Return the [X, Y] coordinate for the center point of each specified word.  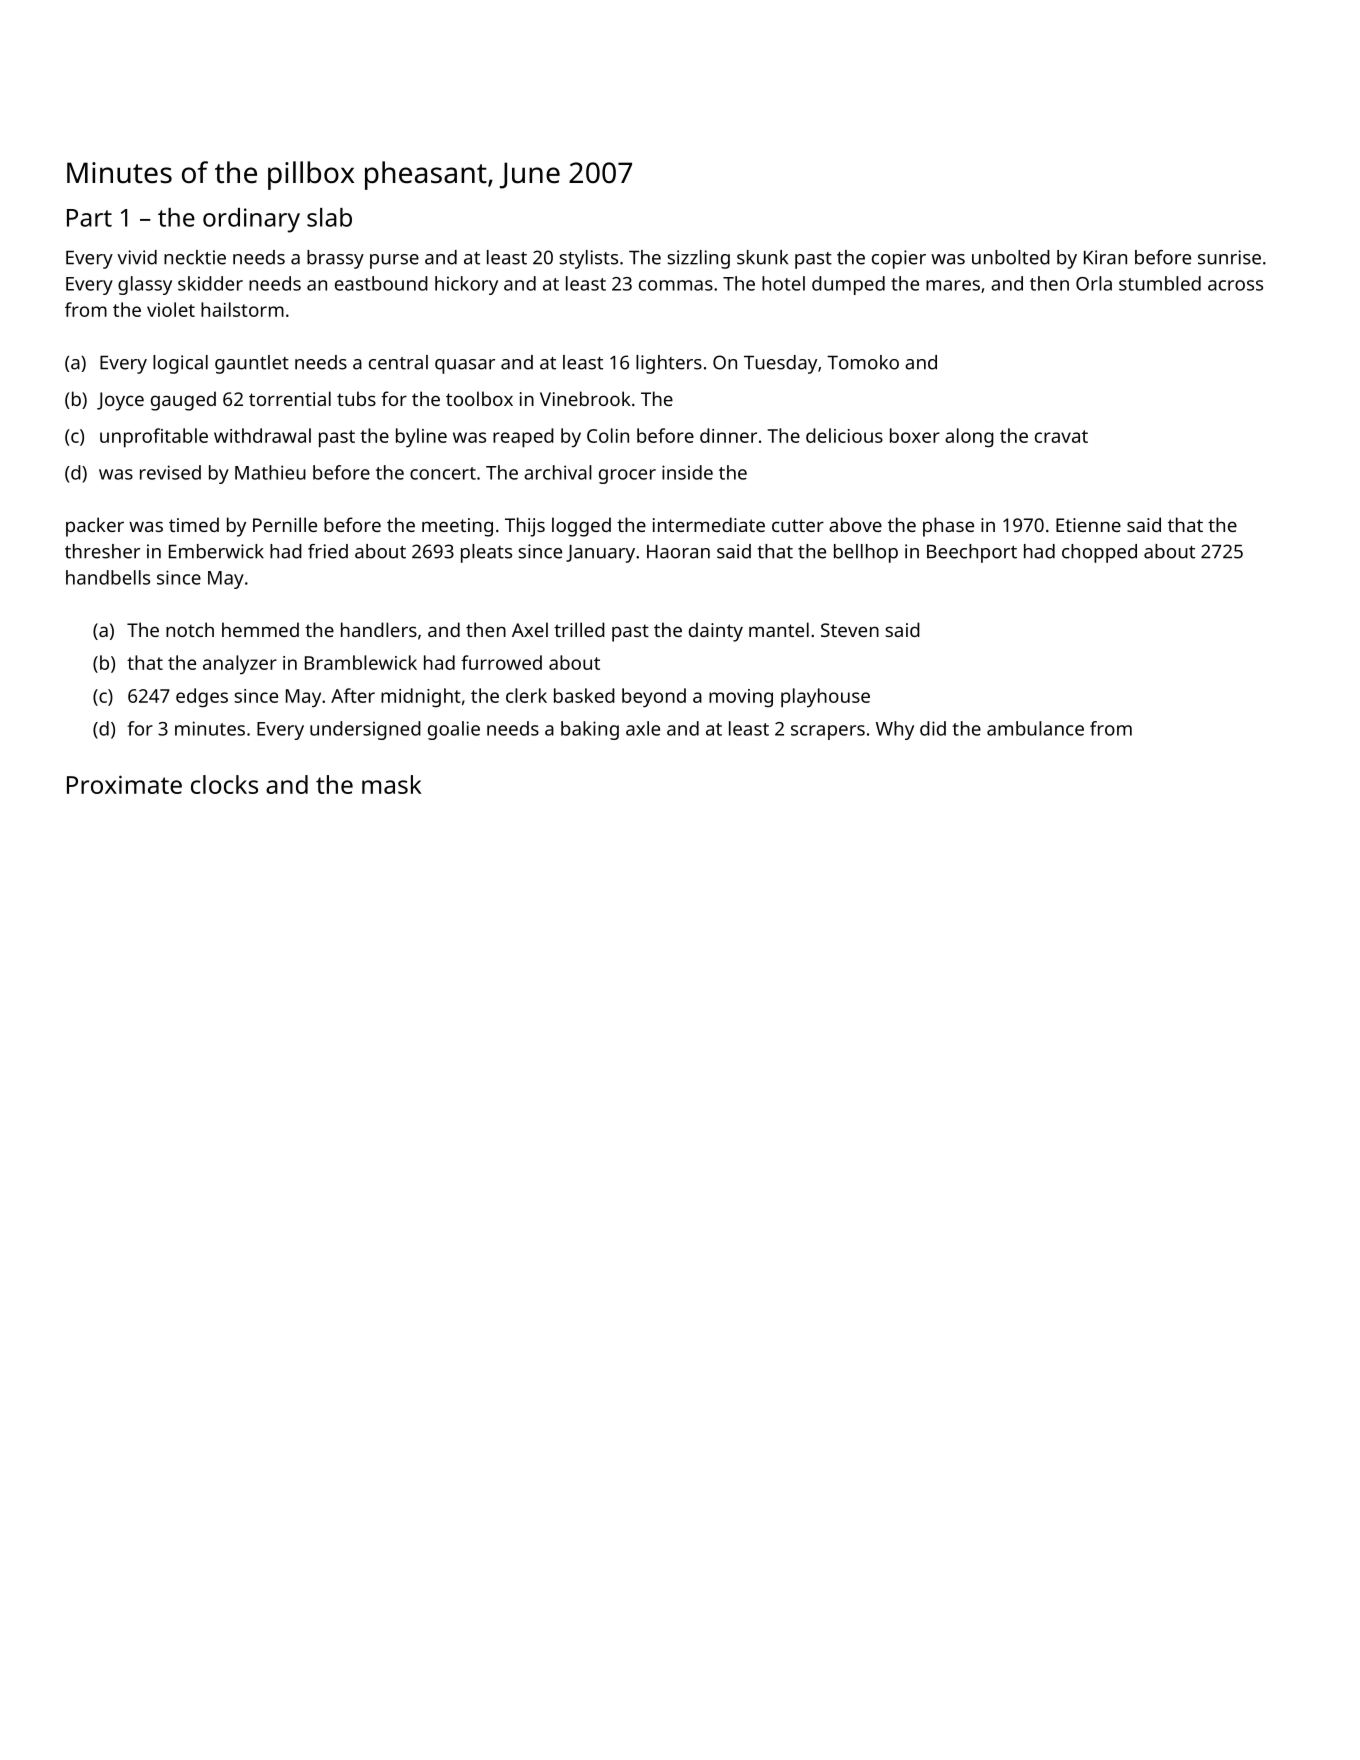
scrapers [828, 732]
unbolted [1011, 257]
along [969, 438]
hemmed [260, 629]
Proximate [124, 784]
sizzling [698, 259]
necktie [195, 257]
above [855, 524]
